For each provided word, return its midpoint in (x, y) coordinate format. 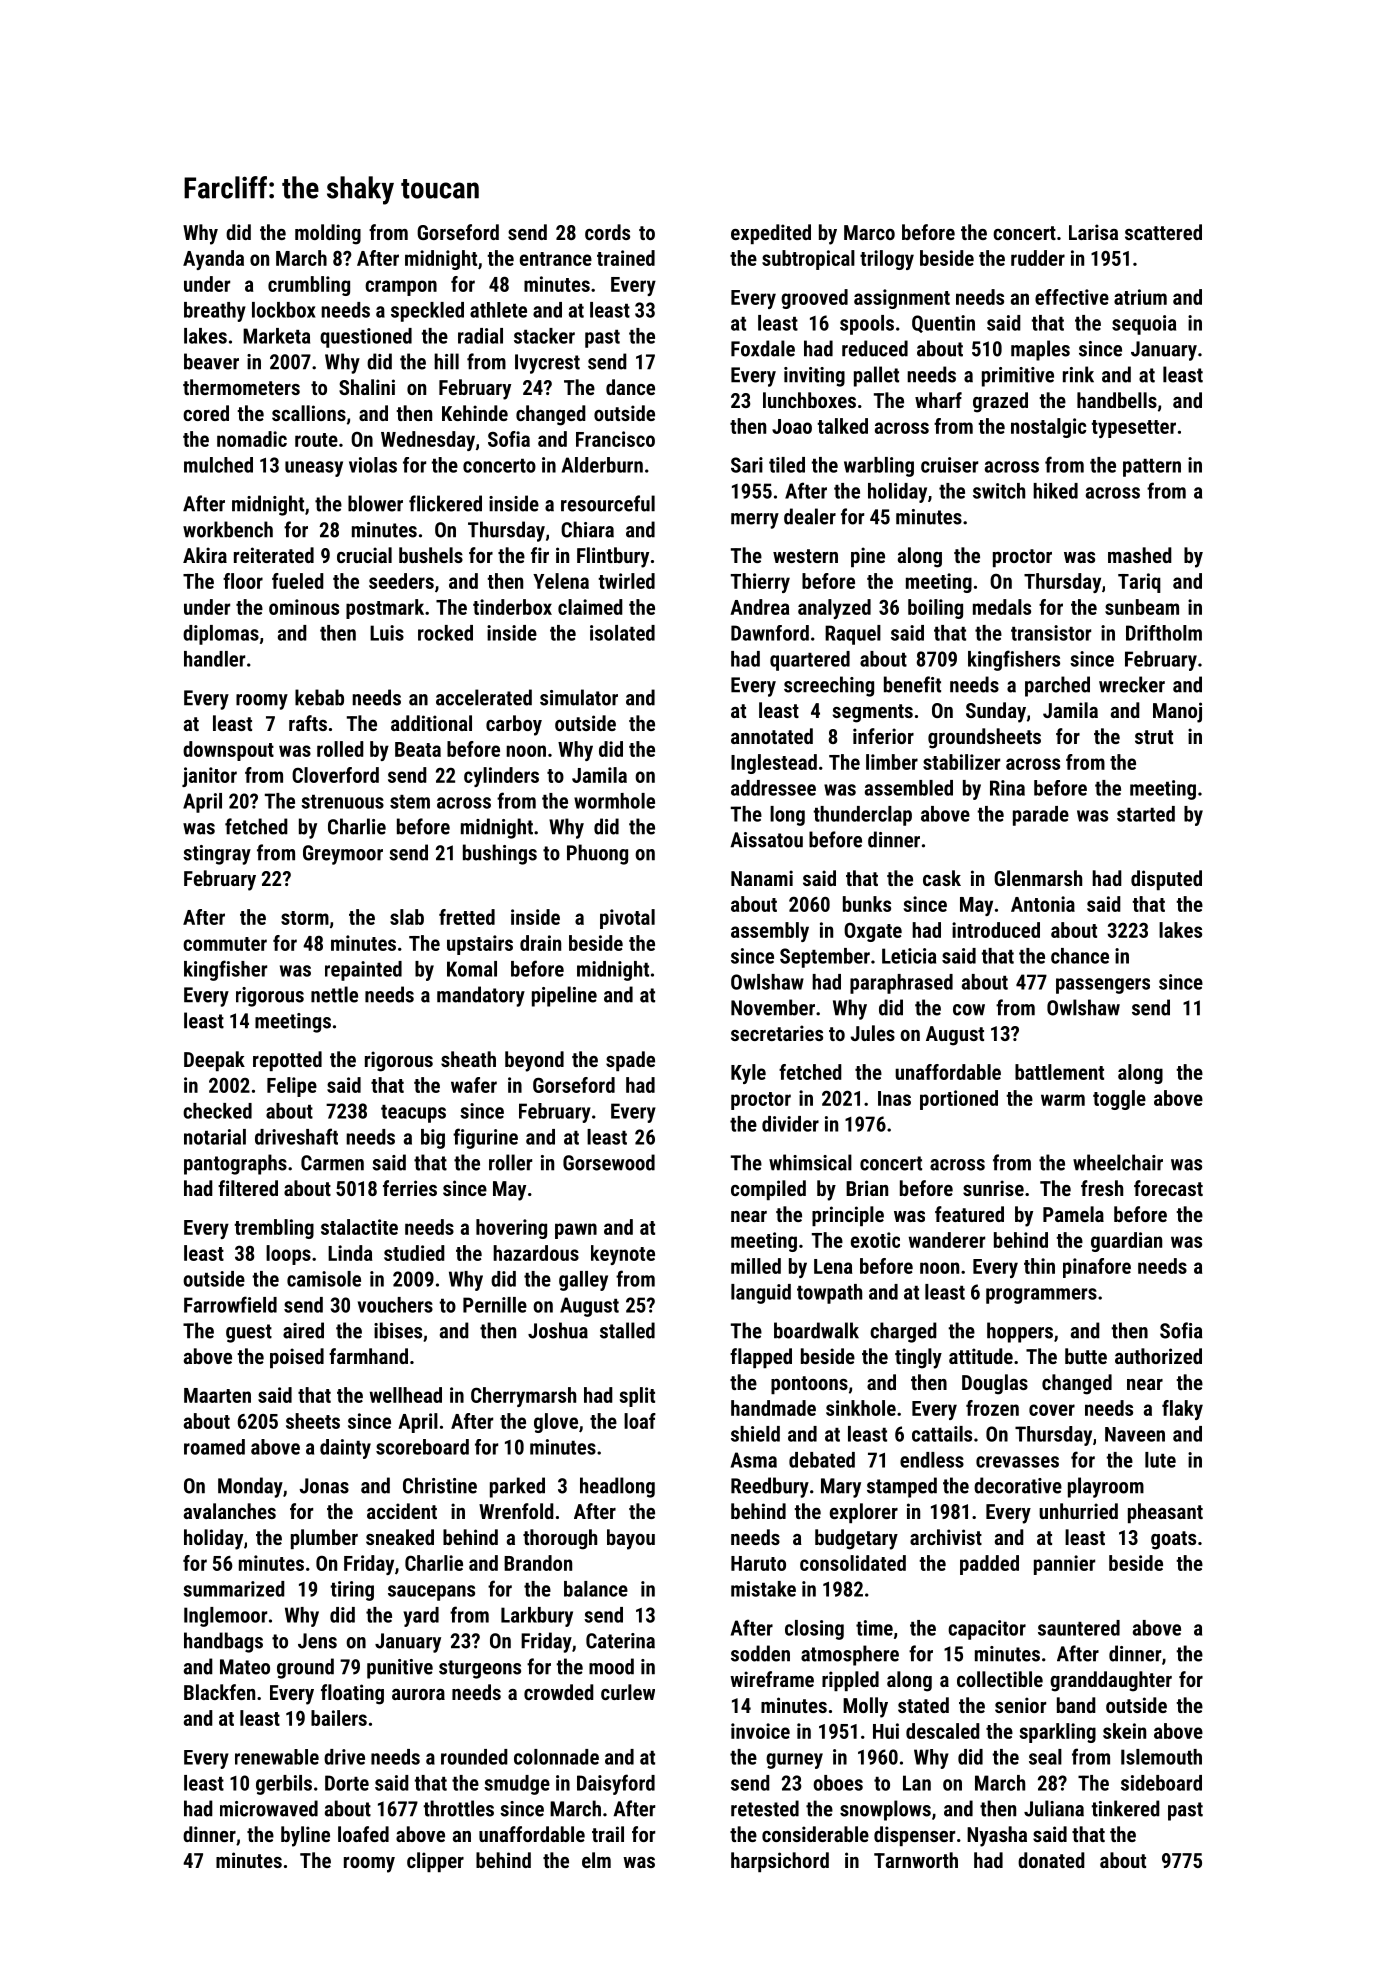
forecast (1168, 1188)
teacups (413, 1114)
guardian (1126, 1242)
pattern (1152, 468)
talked (842, 426)
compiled (768, 1190)
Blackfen (219, 1692)
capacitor (987, 1630)
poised (297, 1358)
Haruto (758, 1563)
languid (761, 1294)
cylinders (501, 777)
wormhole (614, 801)
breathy (215, 312)
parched (1057, 686)
